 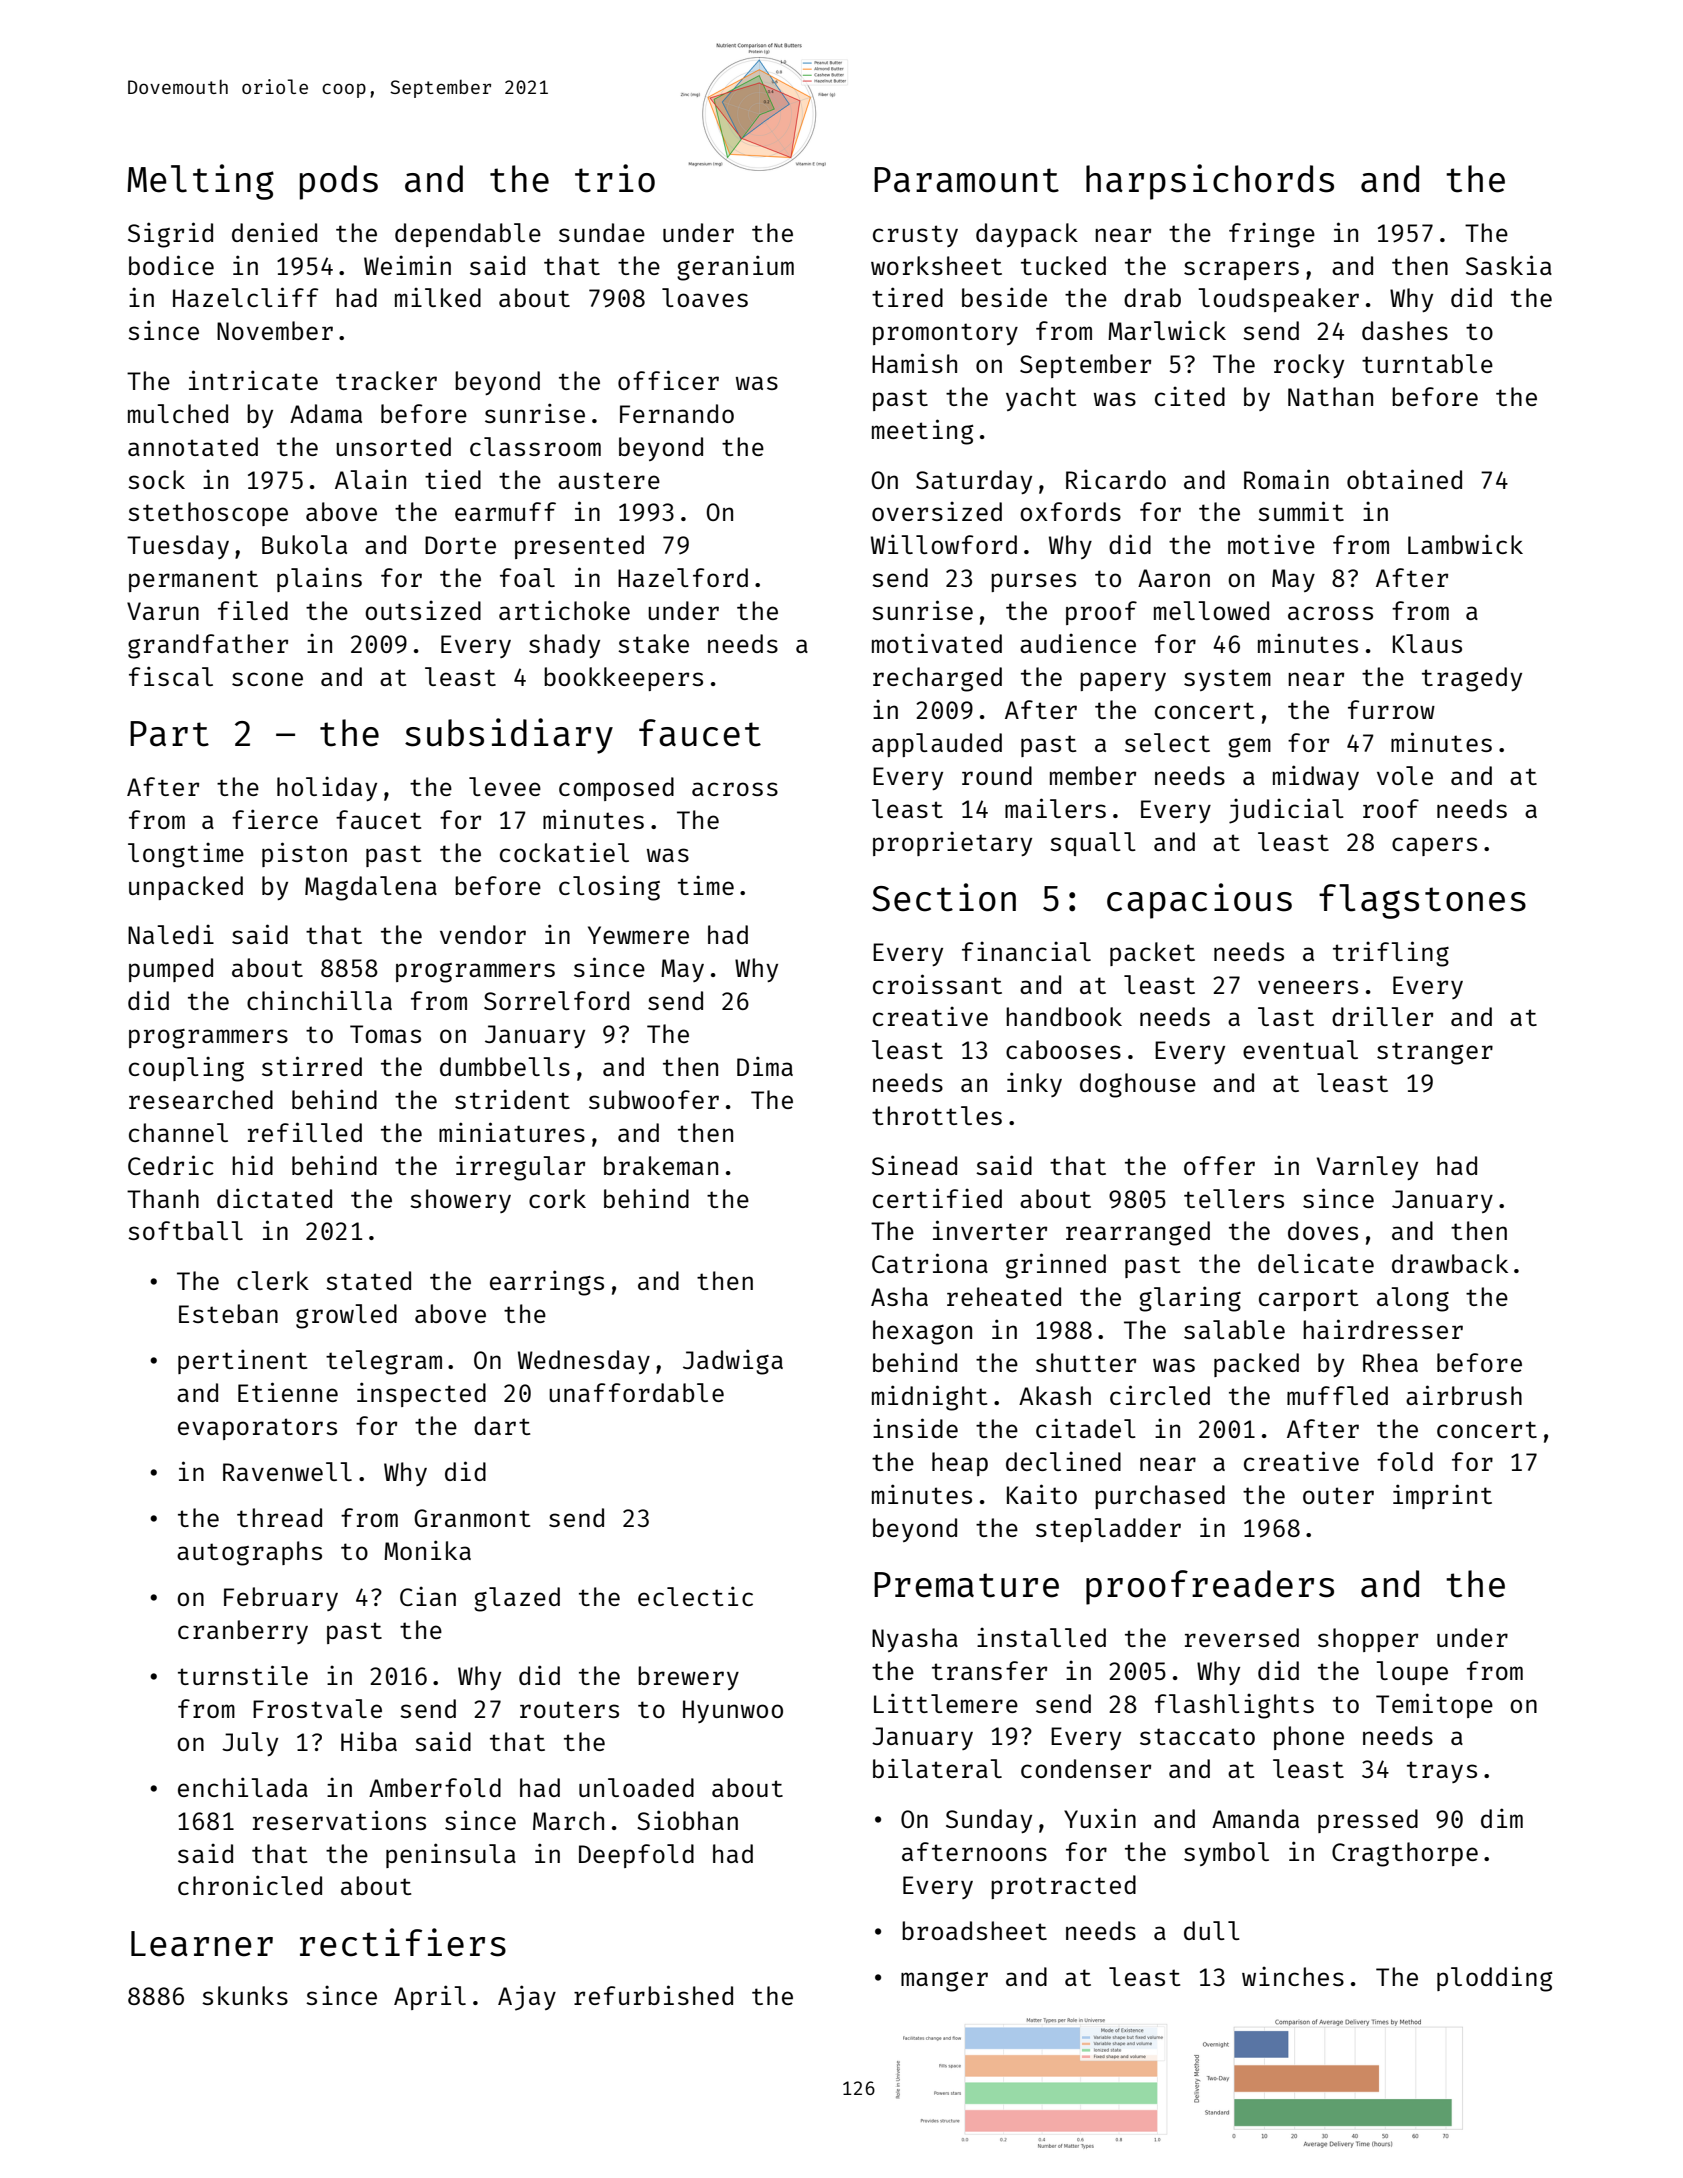 I want to click on Learner, so click(x=202, y=1944).
